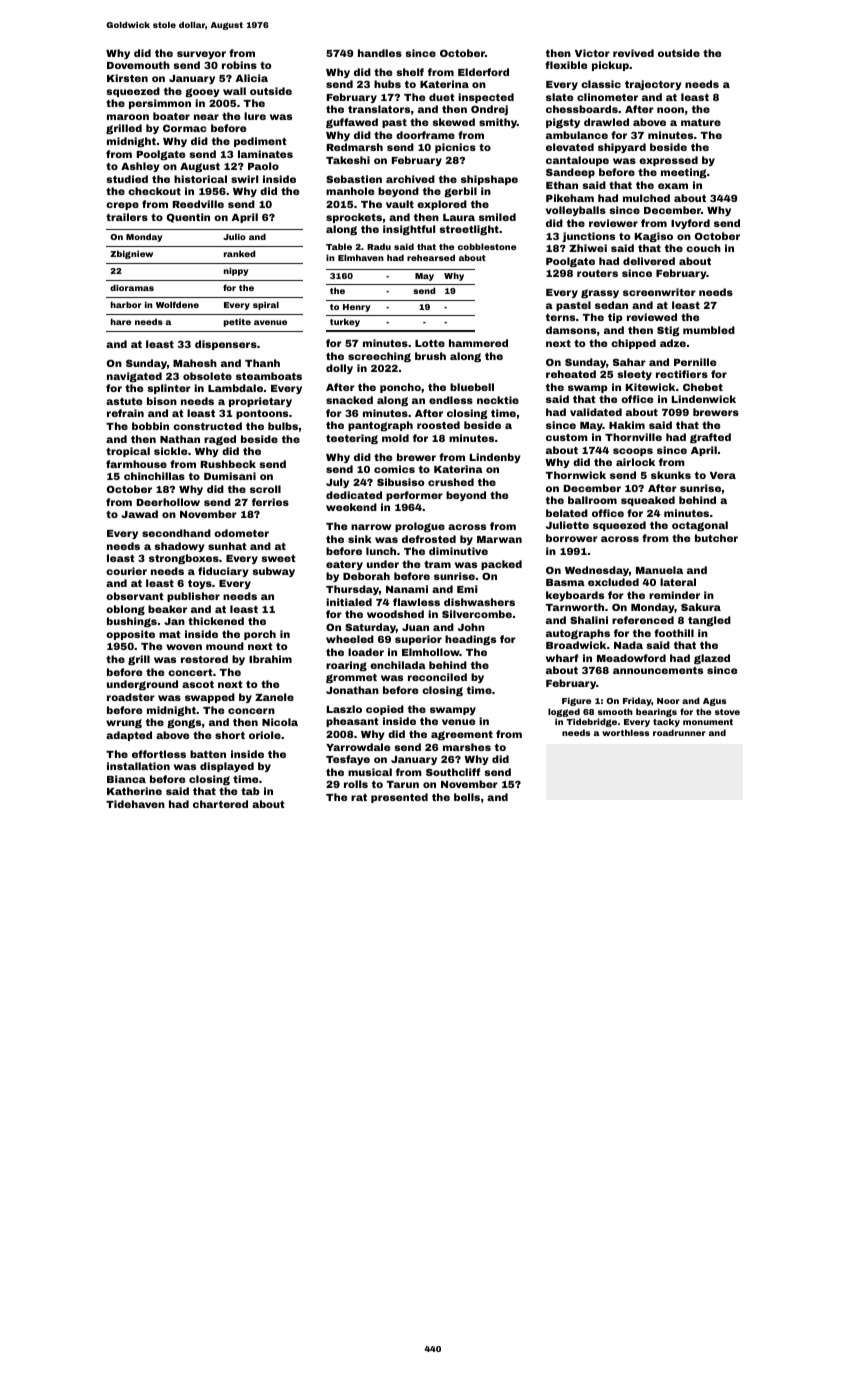 This image has width=849, height=1400. I want to click on handles, so click(380, 53).
